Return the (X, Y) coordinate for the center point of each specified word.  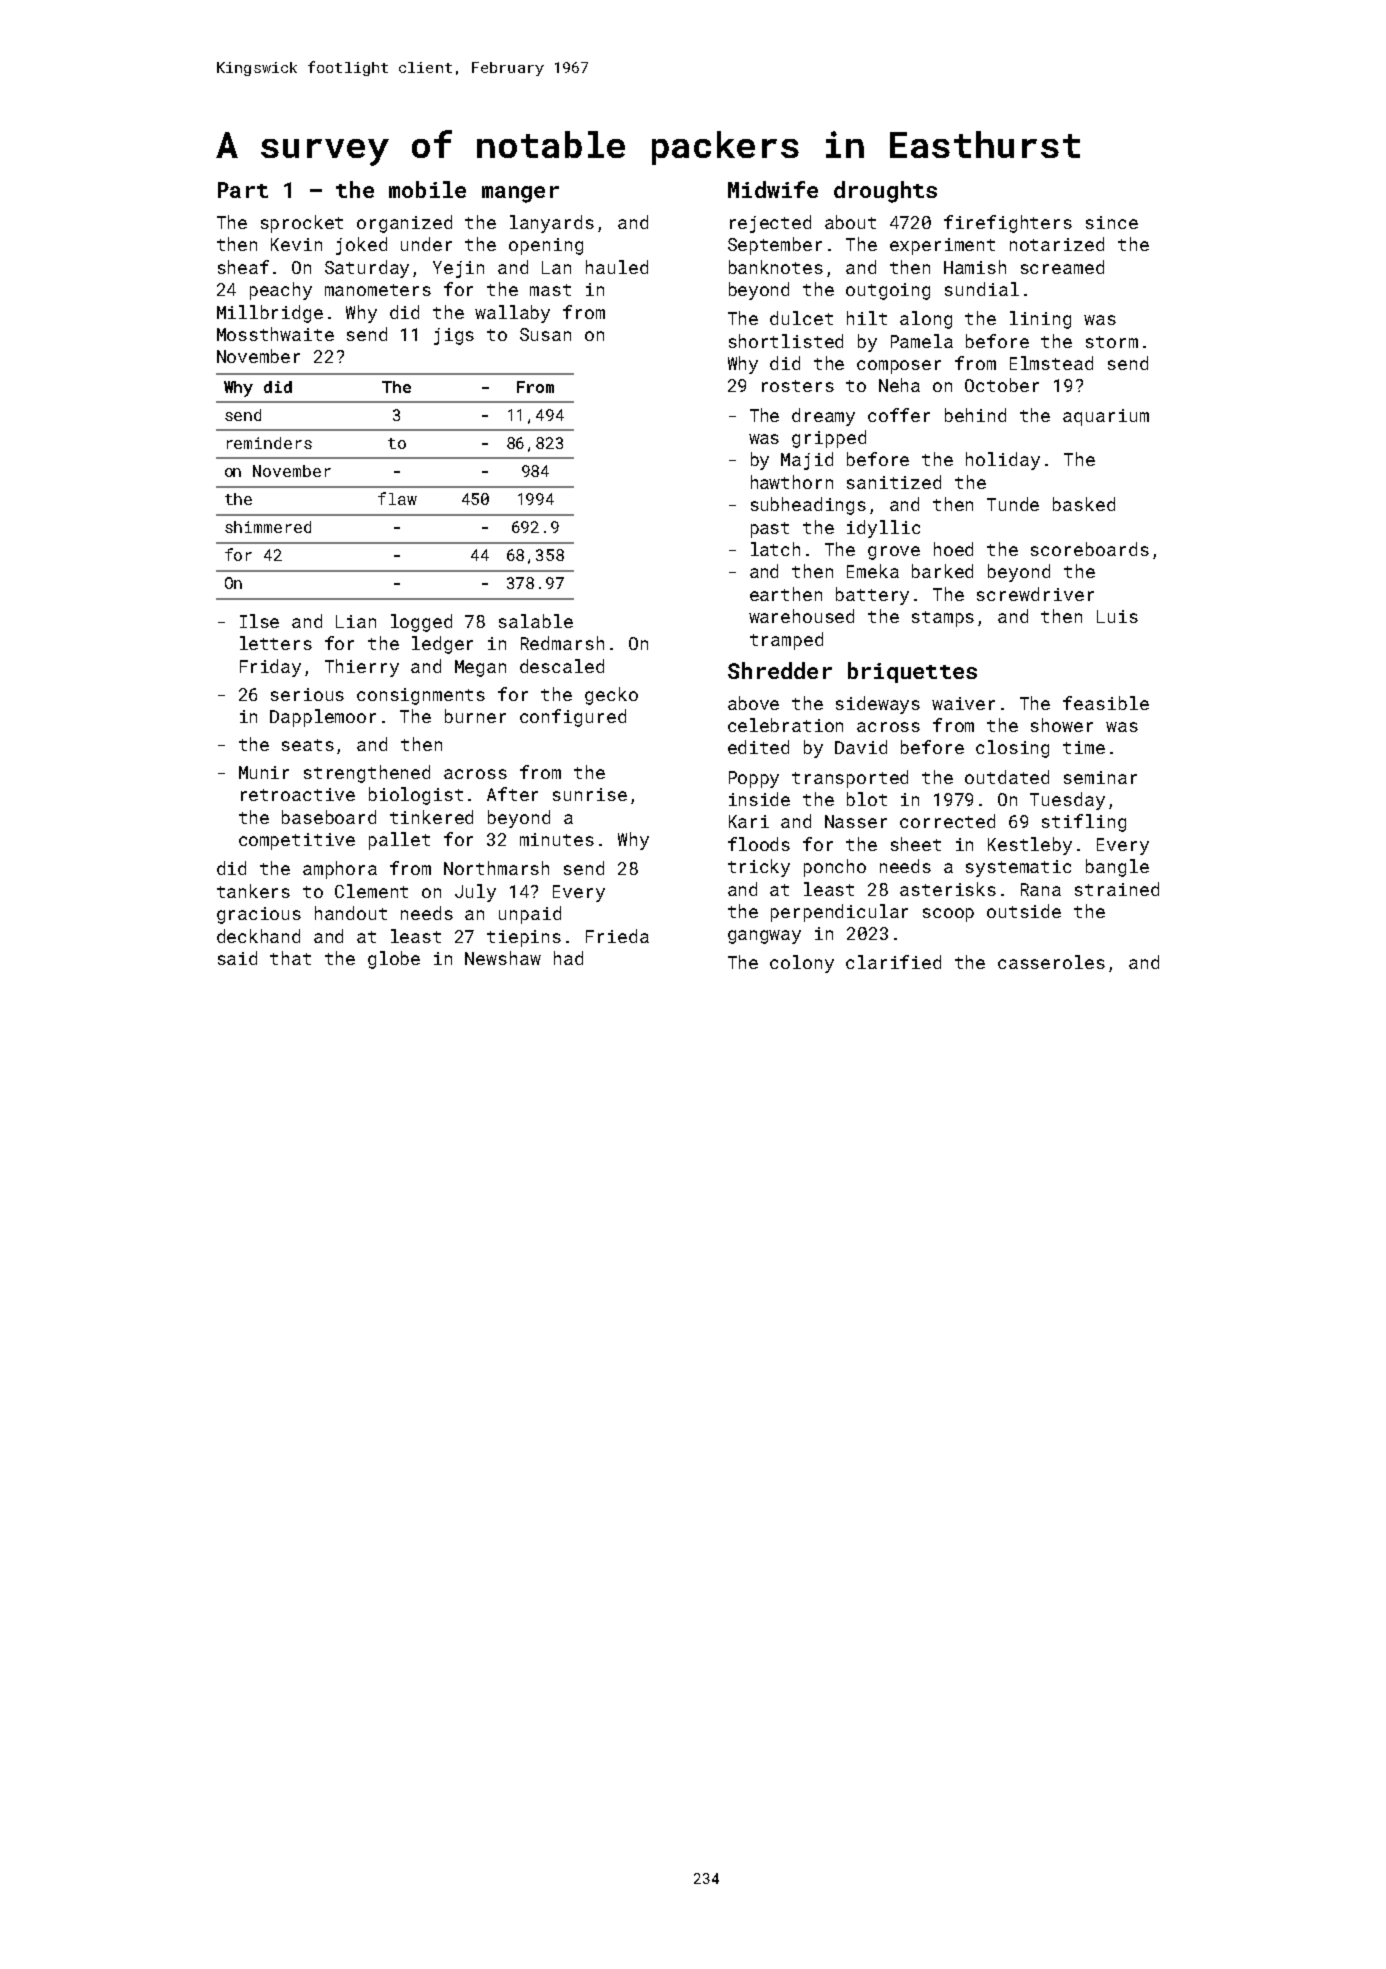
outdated (1007, 777)
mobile (427, 189)
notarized (1057, 244)
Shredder (780, 670)
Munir (264, 772)
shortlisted (786, 341)
